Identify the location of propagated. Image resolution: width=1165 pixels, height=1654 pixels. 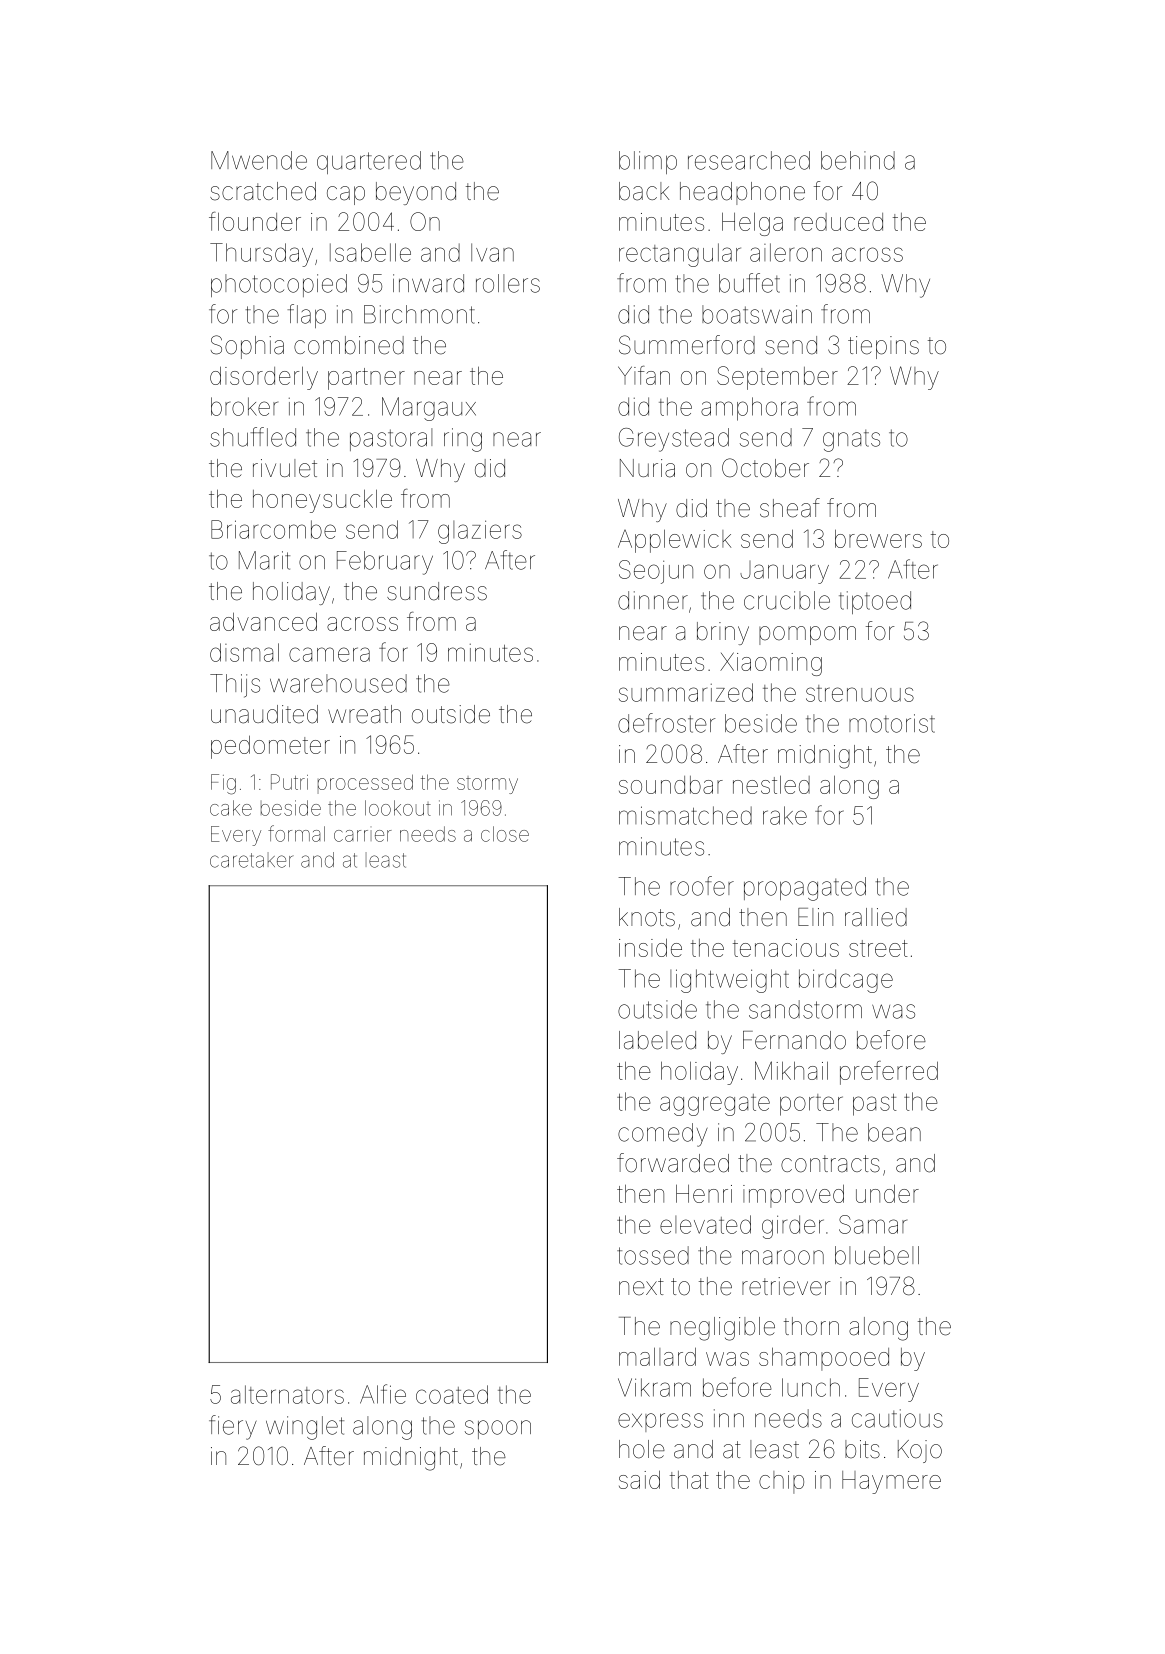
(805, 889).
